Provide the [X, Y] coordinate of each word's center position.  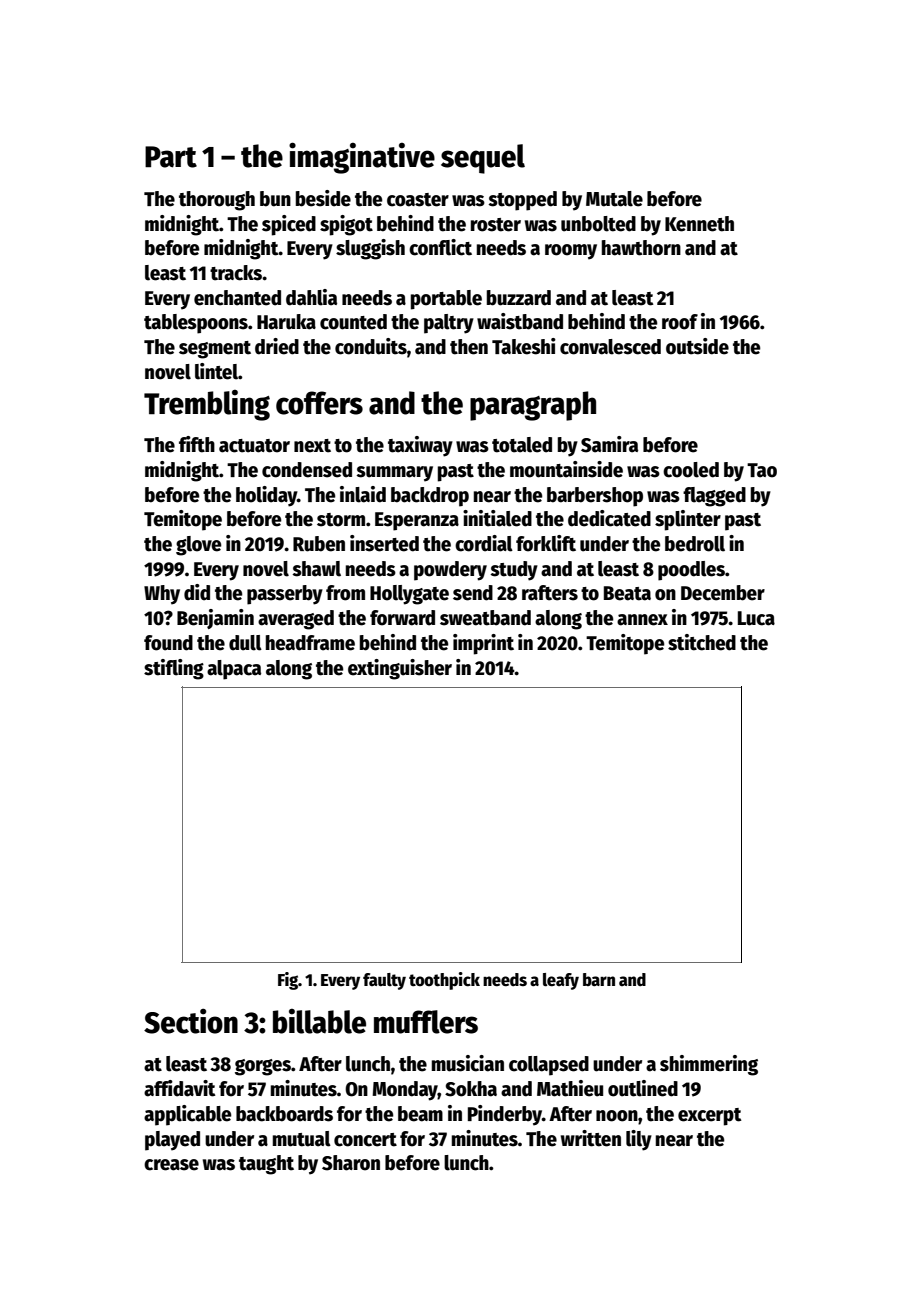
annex [642, 620]
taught [266, 1165]
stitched [702, 642]
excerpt [709, 1117]
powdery [450, 571]
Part [171, 157]
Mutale [614, 199]
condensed [307, 470]
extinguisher [400, 669]
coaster [418, 200]
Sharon [351, 1163]
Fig [288, 981]
